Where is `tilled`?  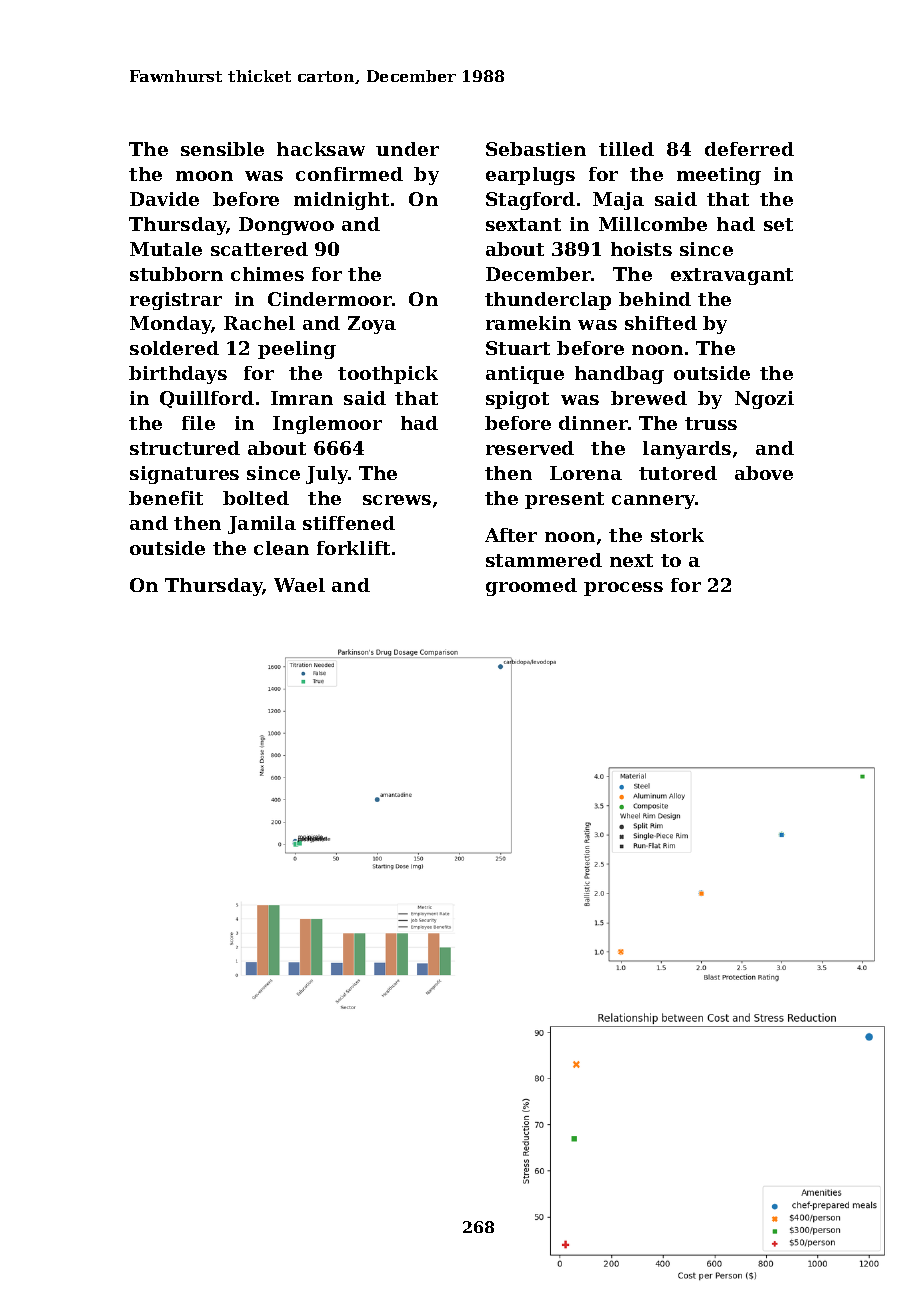
tilled is located at coordinates (626, 149).
